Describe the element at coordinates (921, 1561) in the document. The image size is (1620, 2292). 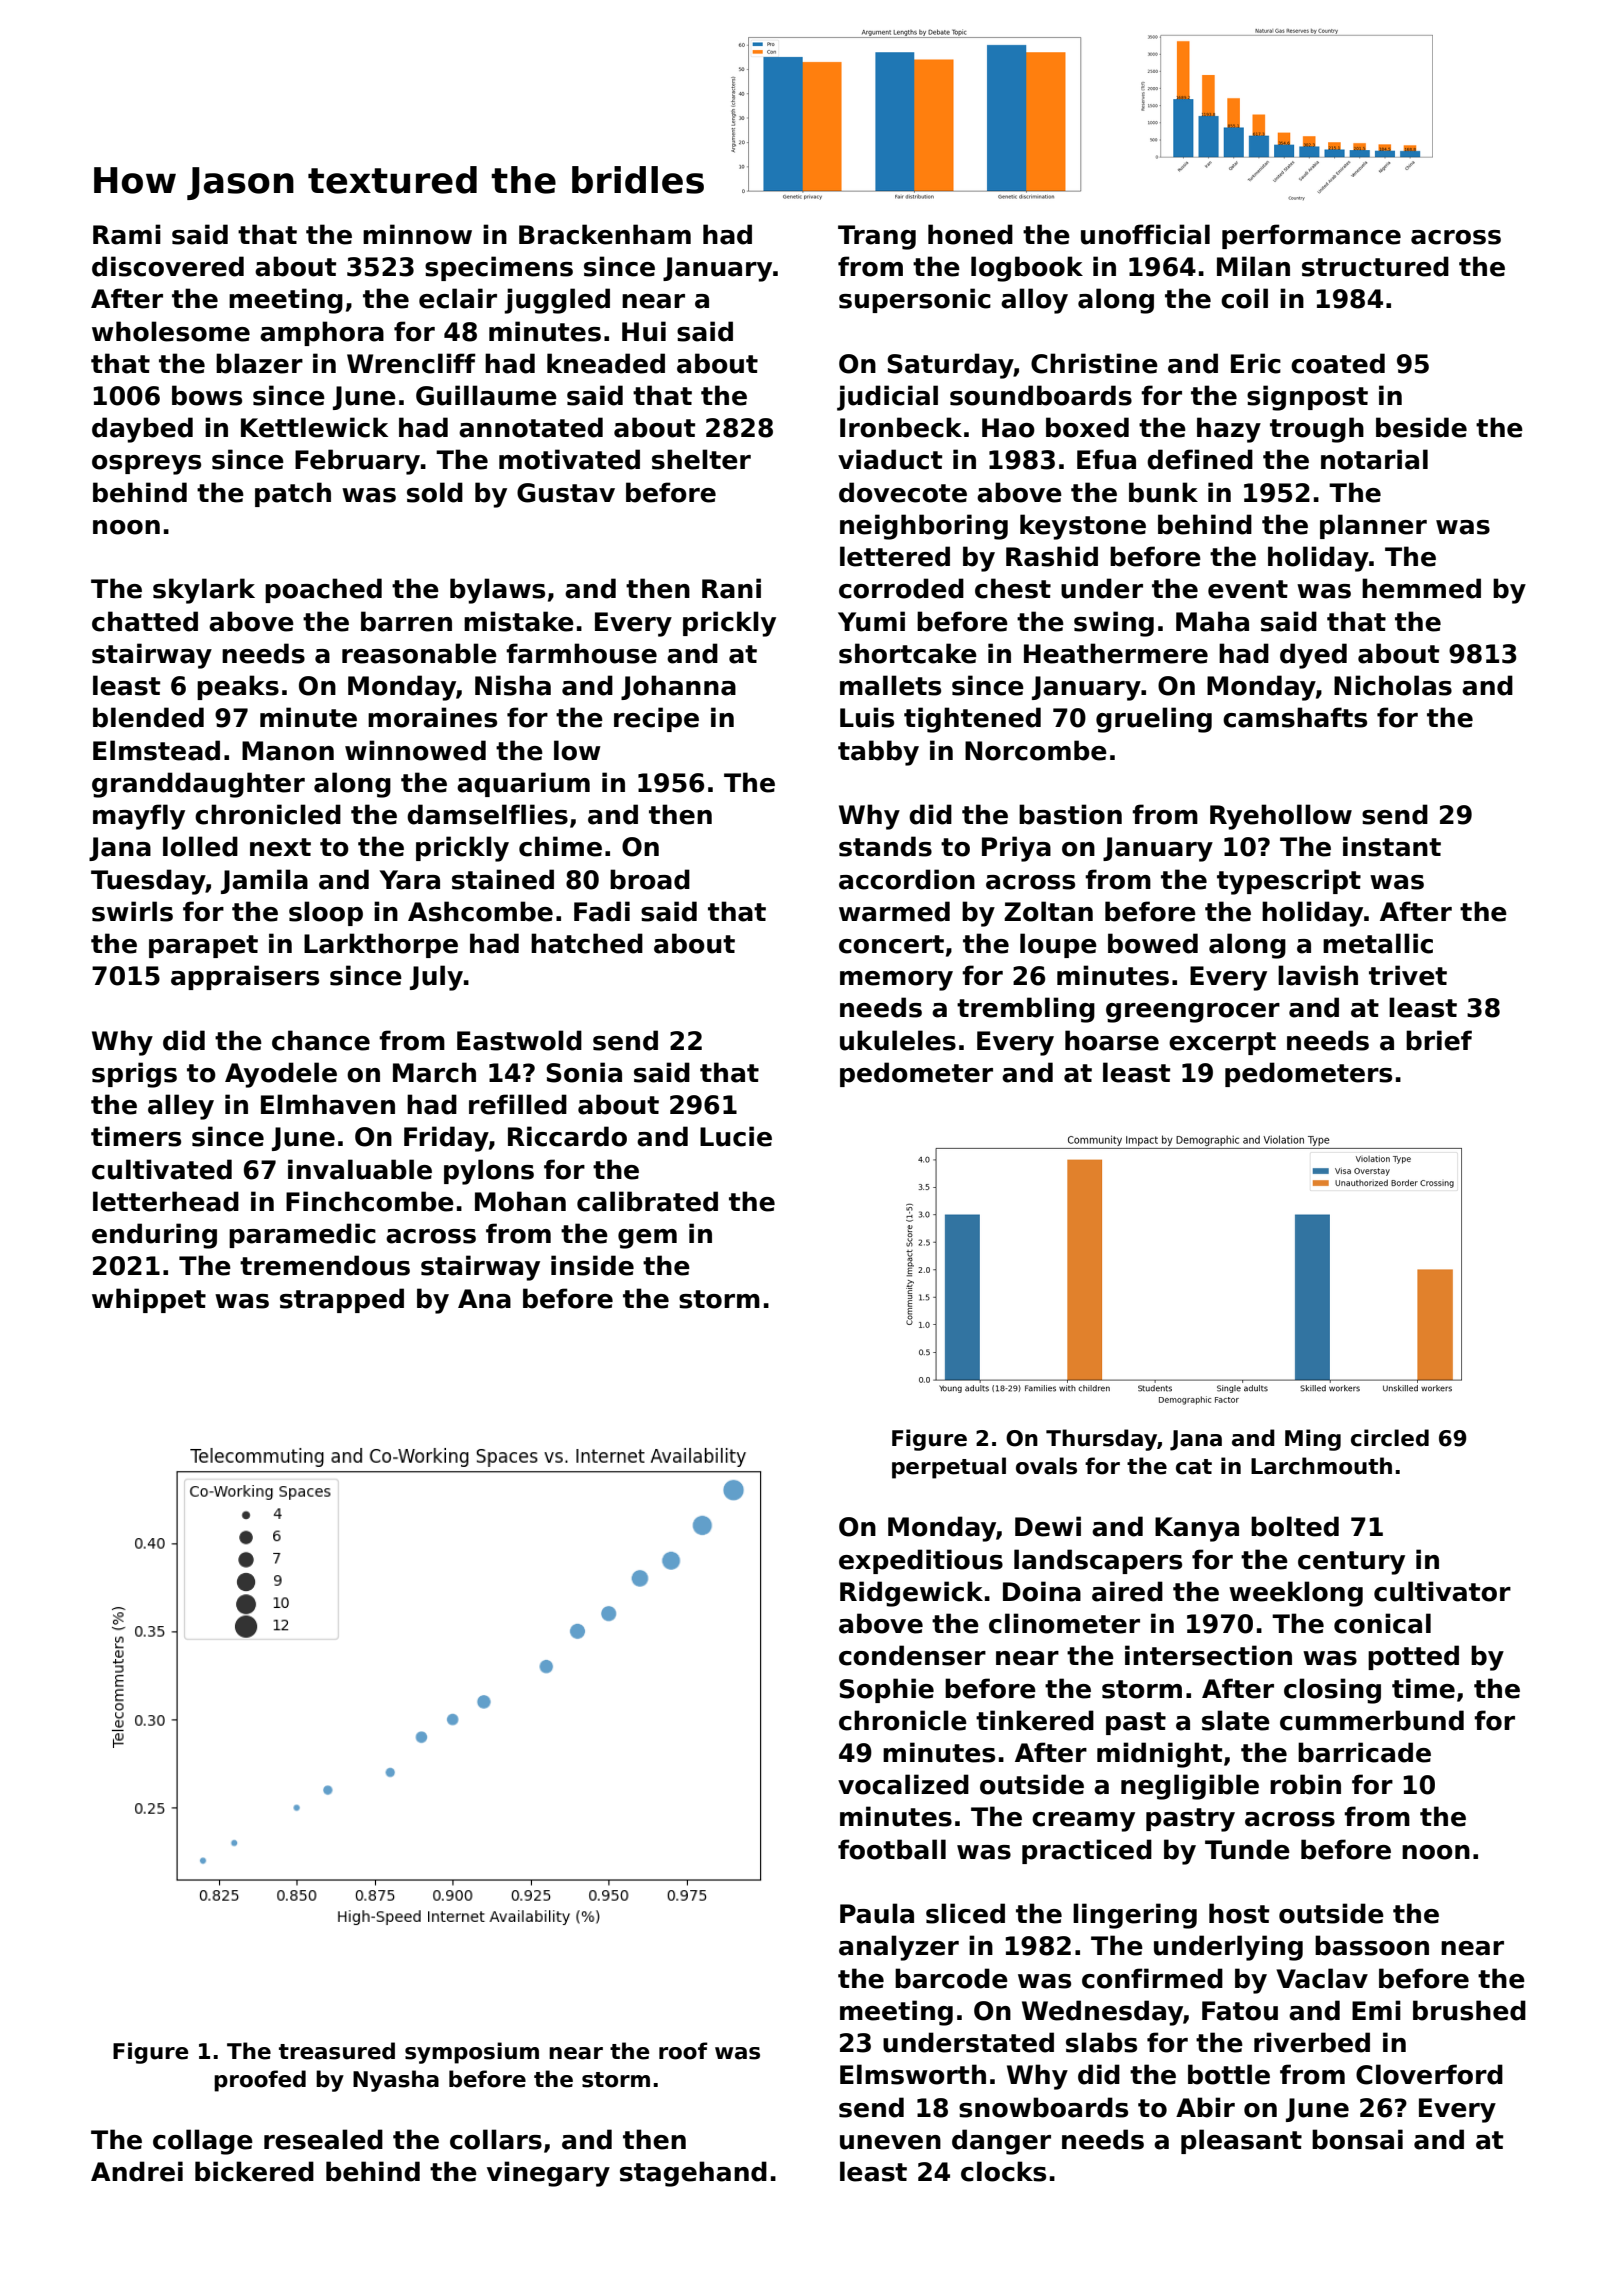
I see `expeditious` at that location.
